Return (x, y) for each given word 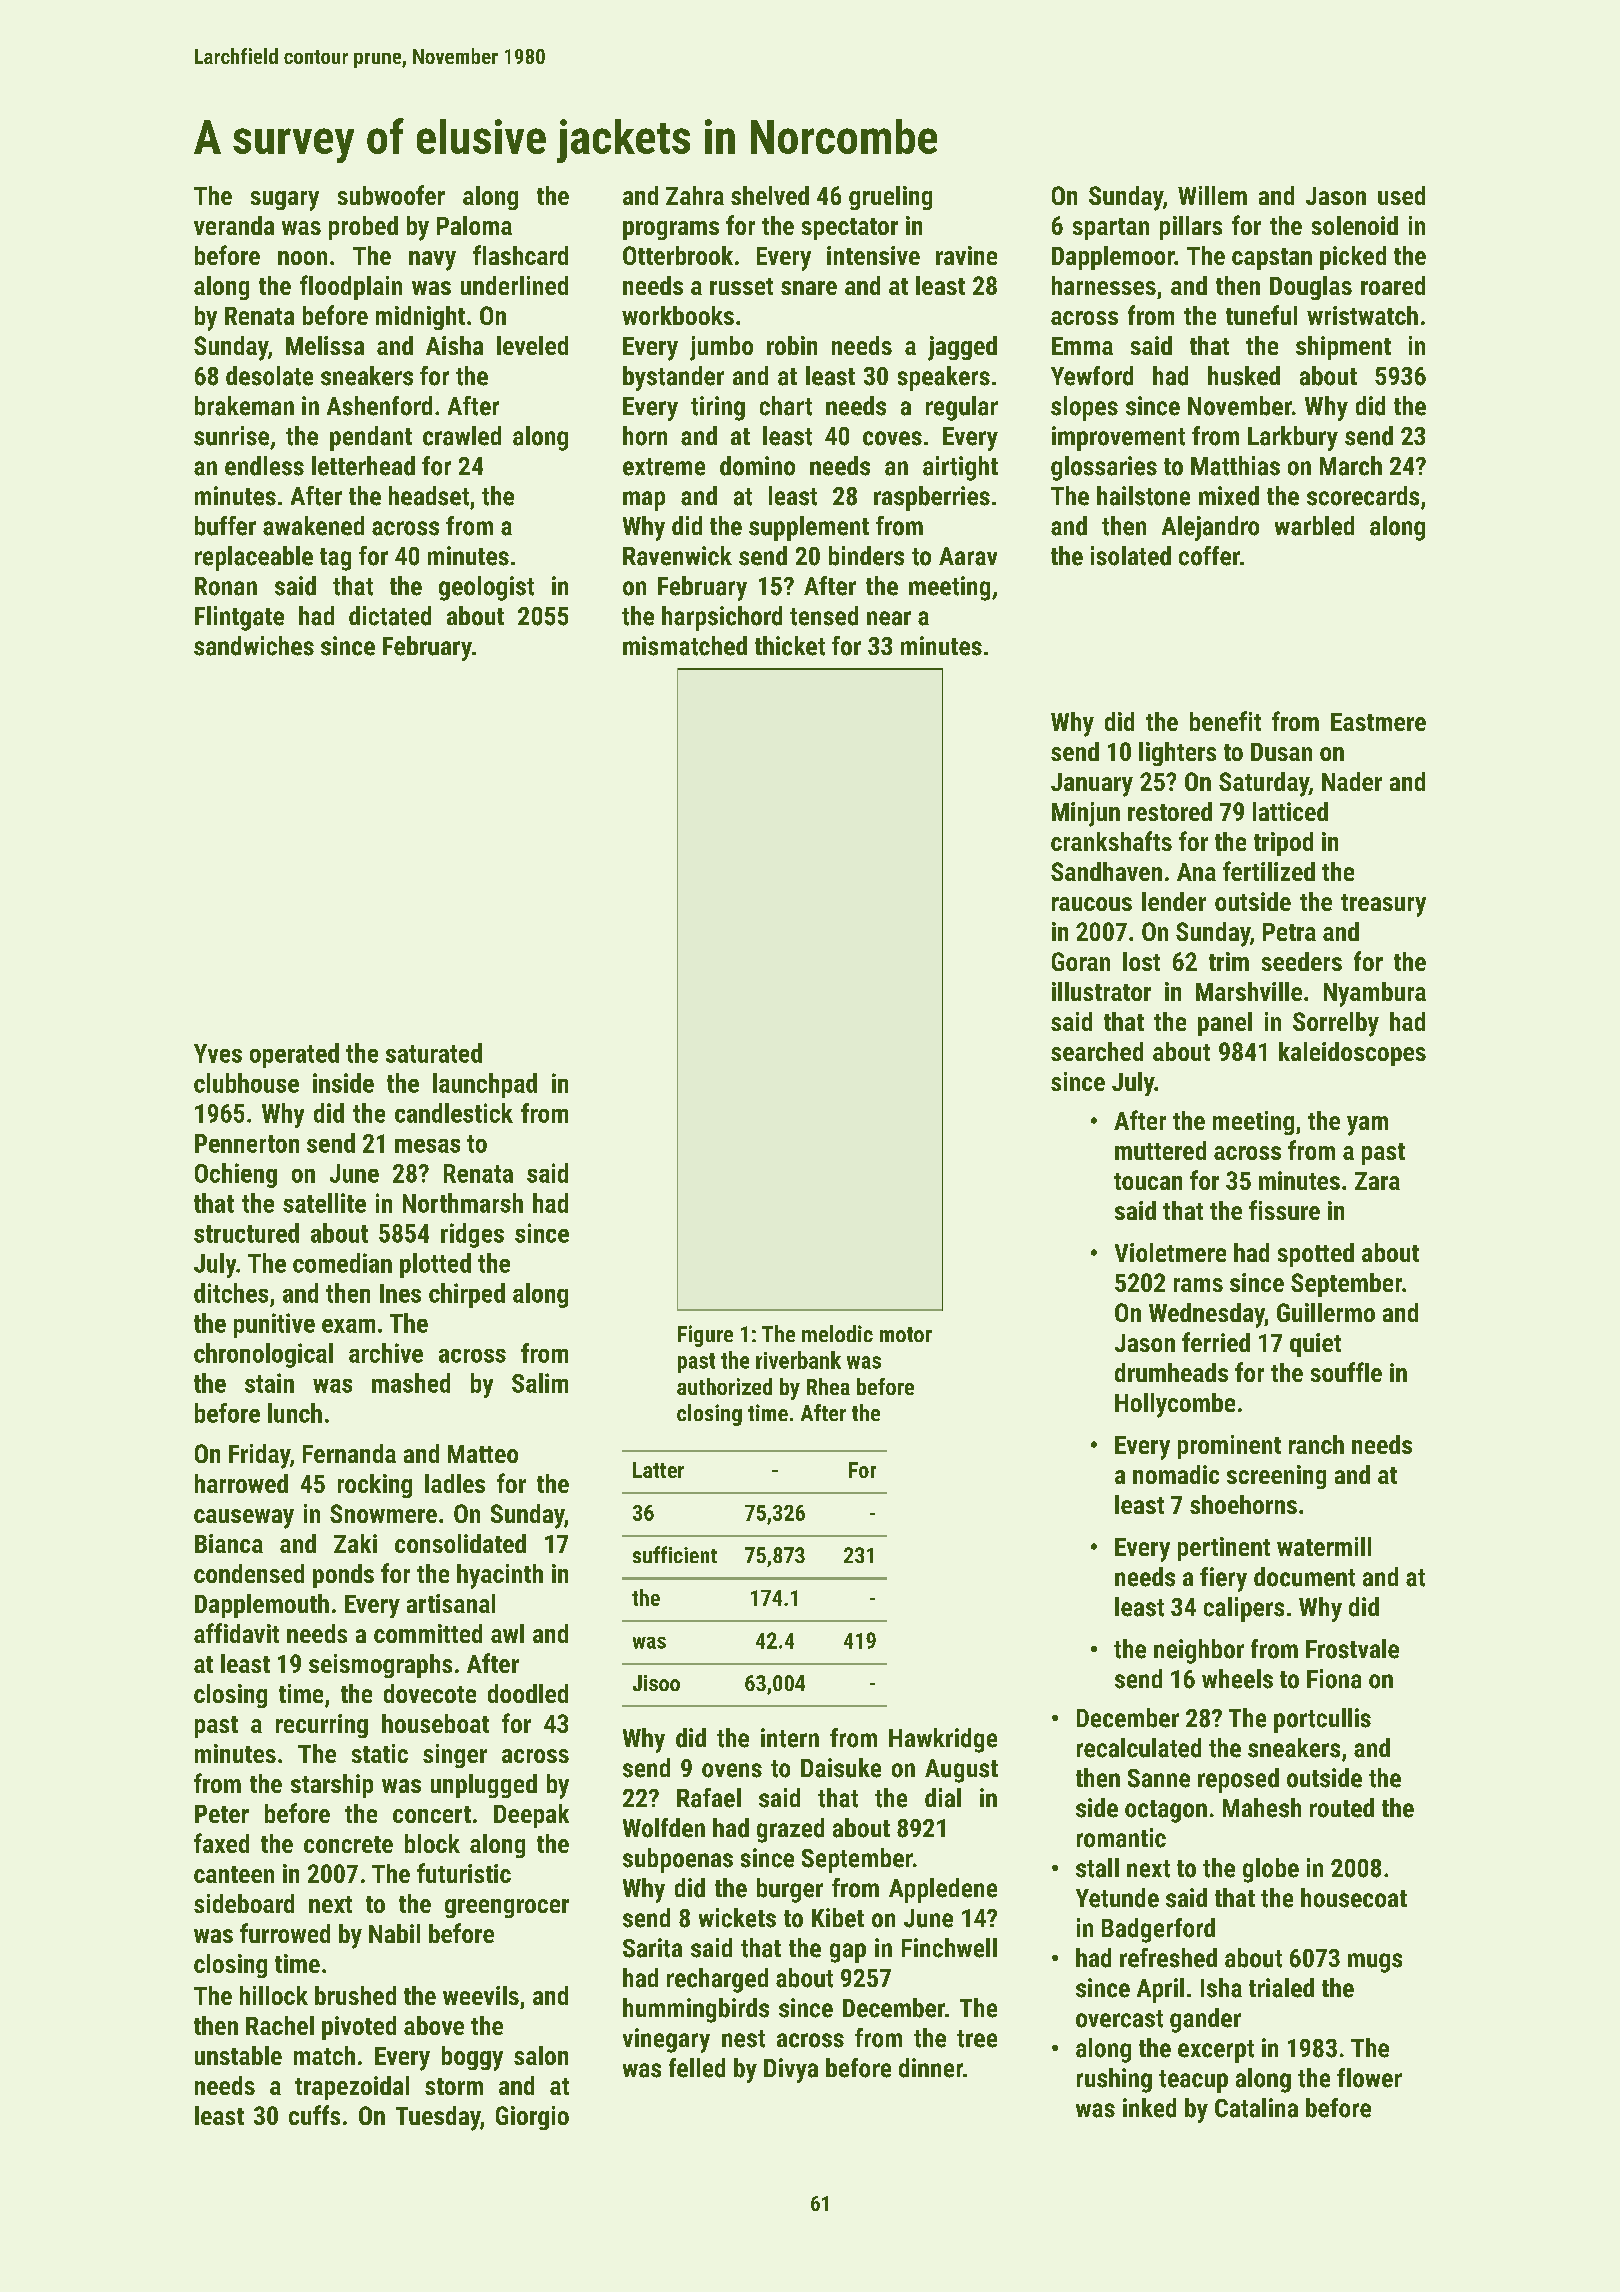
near (889, 618)
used (1401, 195)
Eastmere (1378, 722)
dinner (931, 2068)
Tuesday (438, 2118)
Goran (1081, 961)
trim (1229, 961)
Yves (218, 1053)
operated (294, 1055)
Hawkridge (943, 1740)
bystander (673, 378)
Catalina (1256, 2108)
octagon (1166, 1811)
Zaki (355, 1543)
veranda (234, 225)
